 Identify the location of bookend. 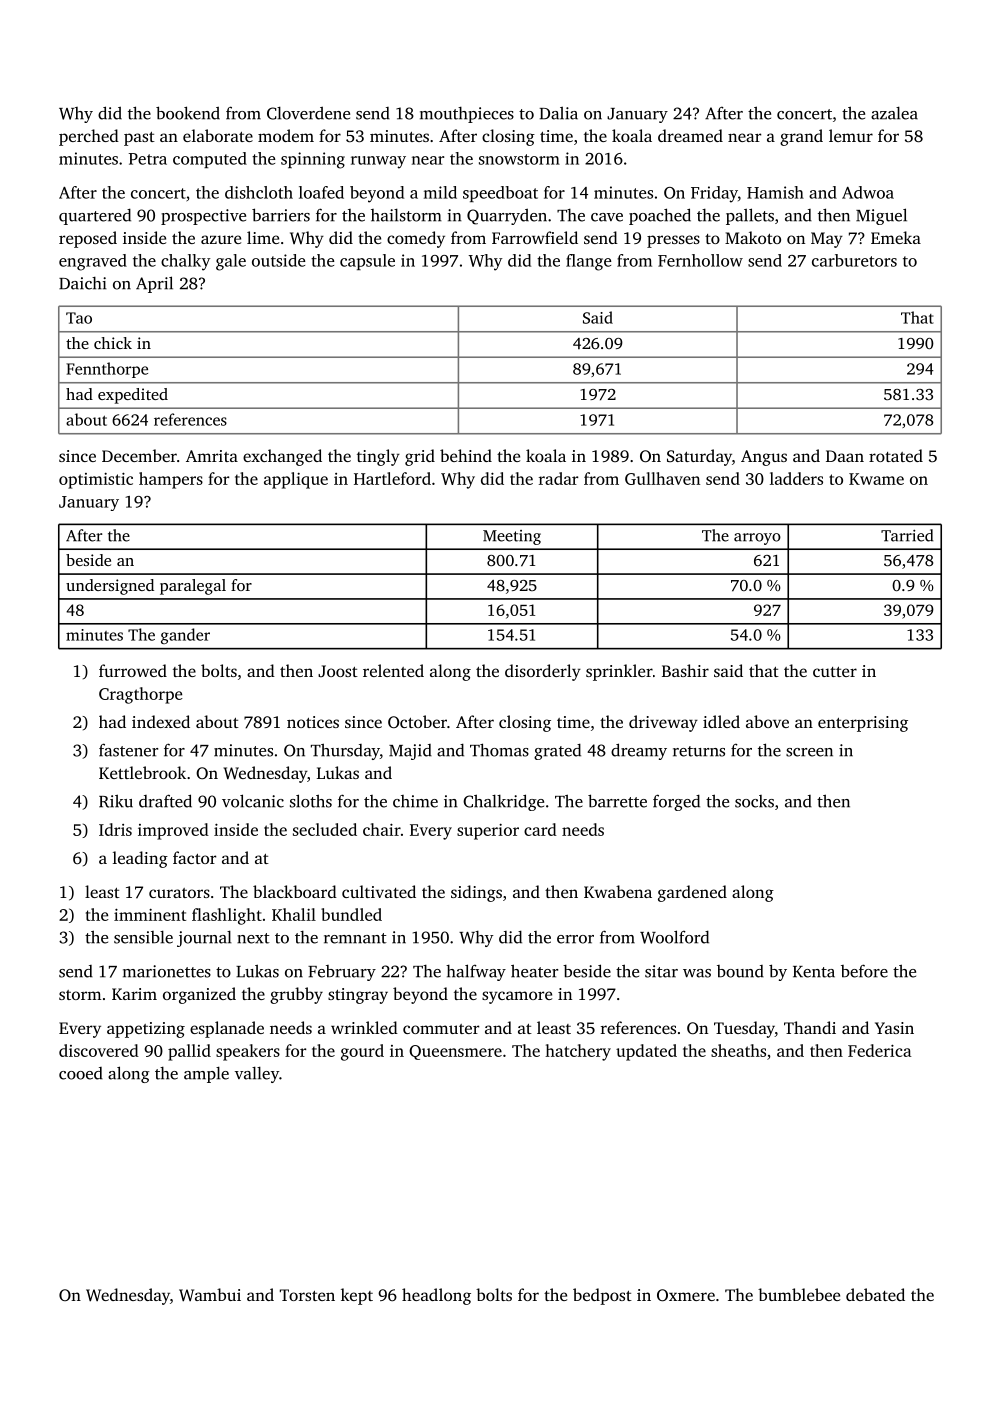
(188, 113).
